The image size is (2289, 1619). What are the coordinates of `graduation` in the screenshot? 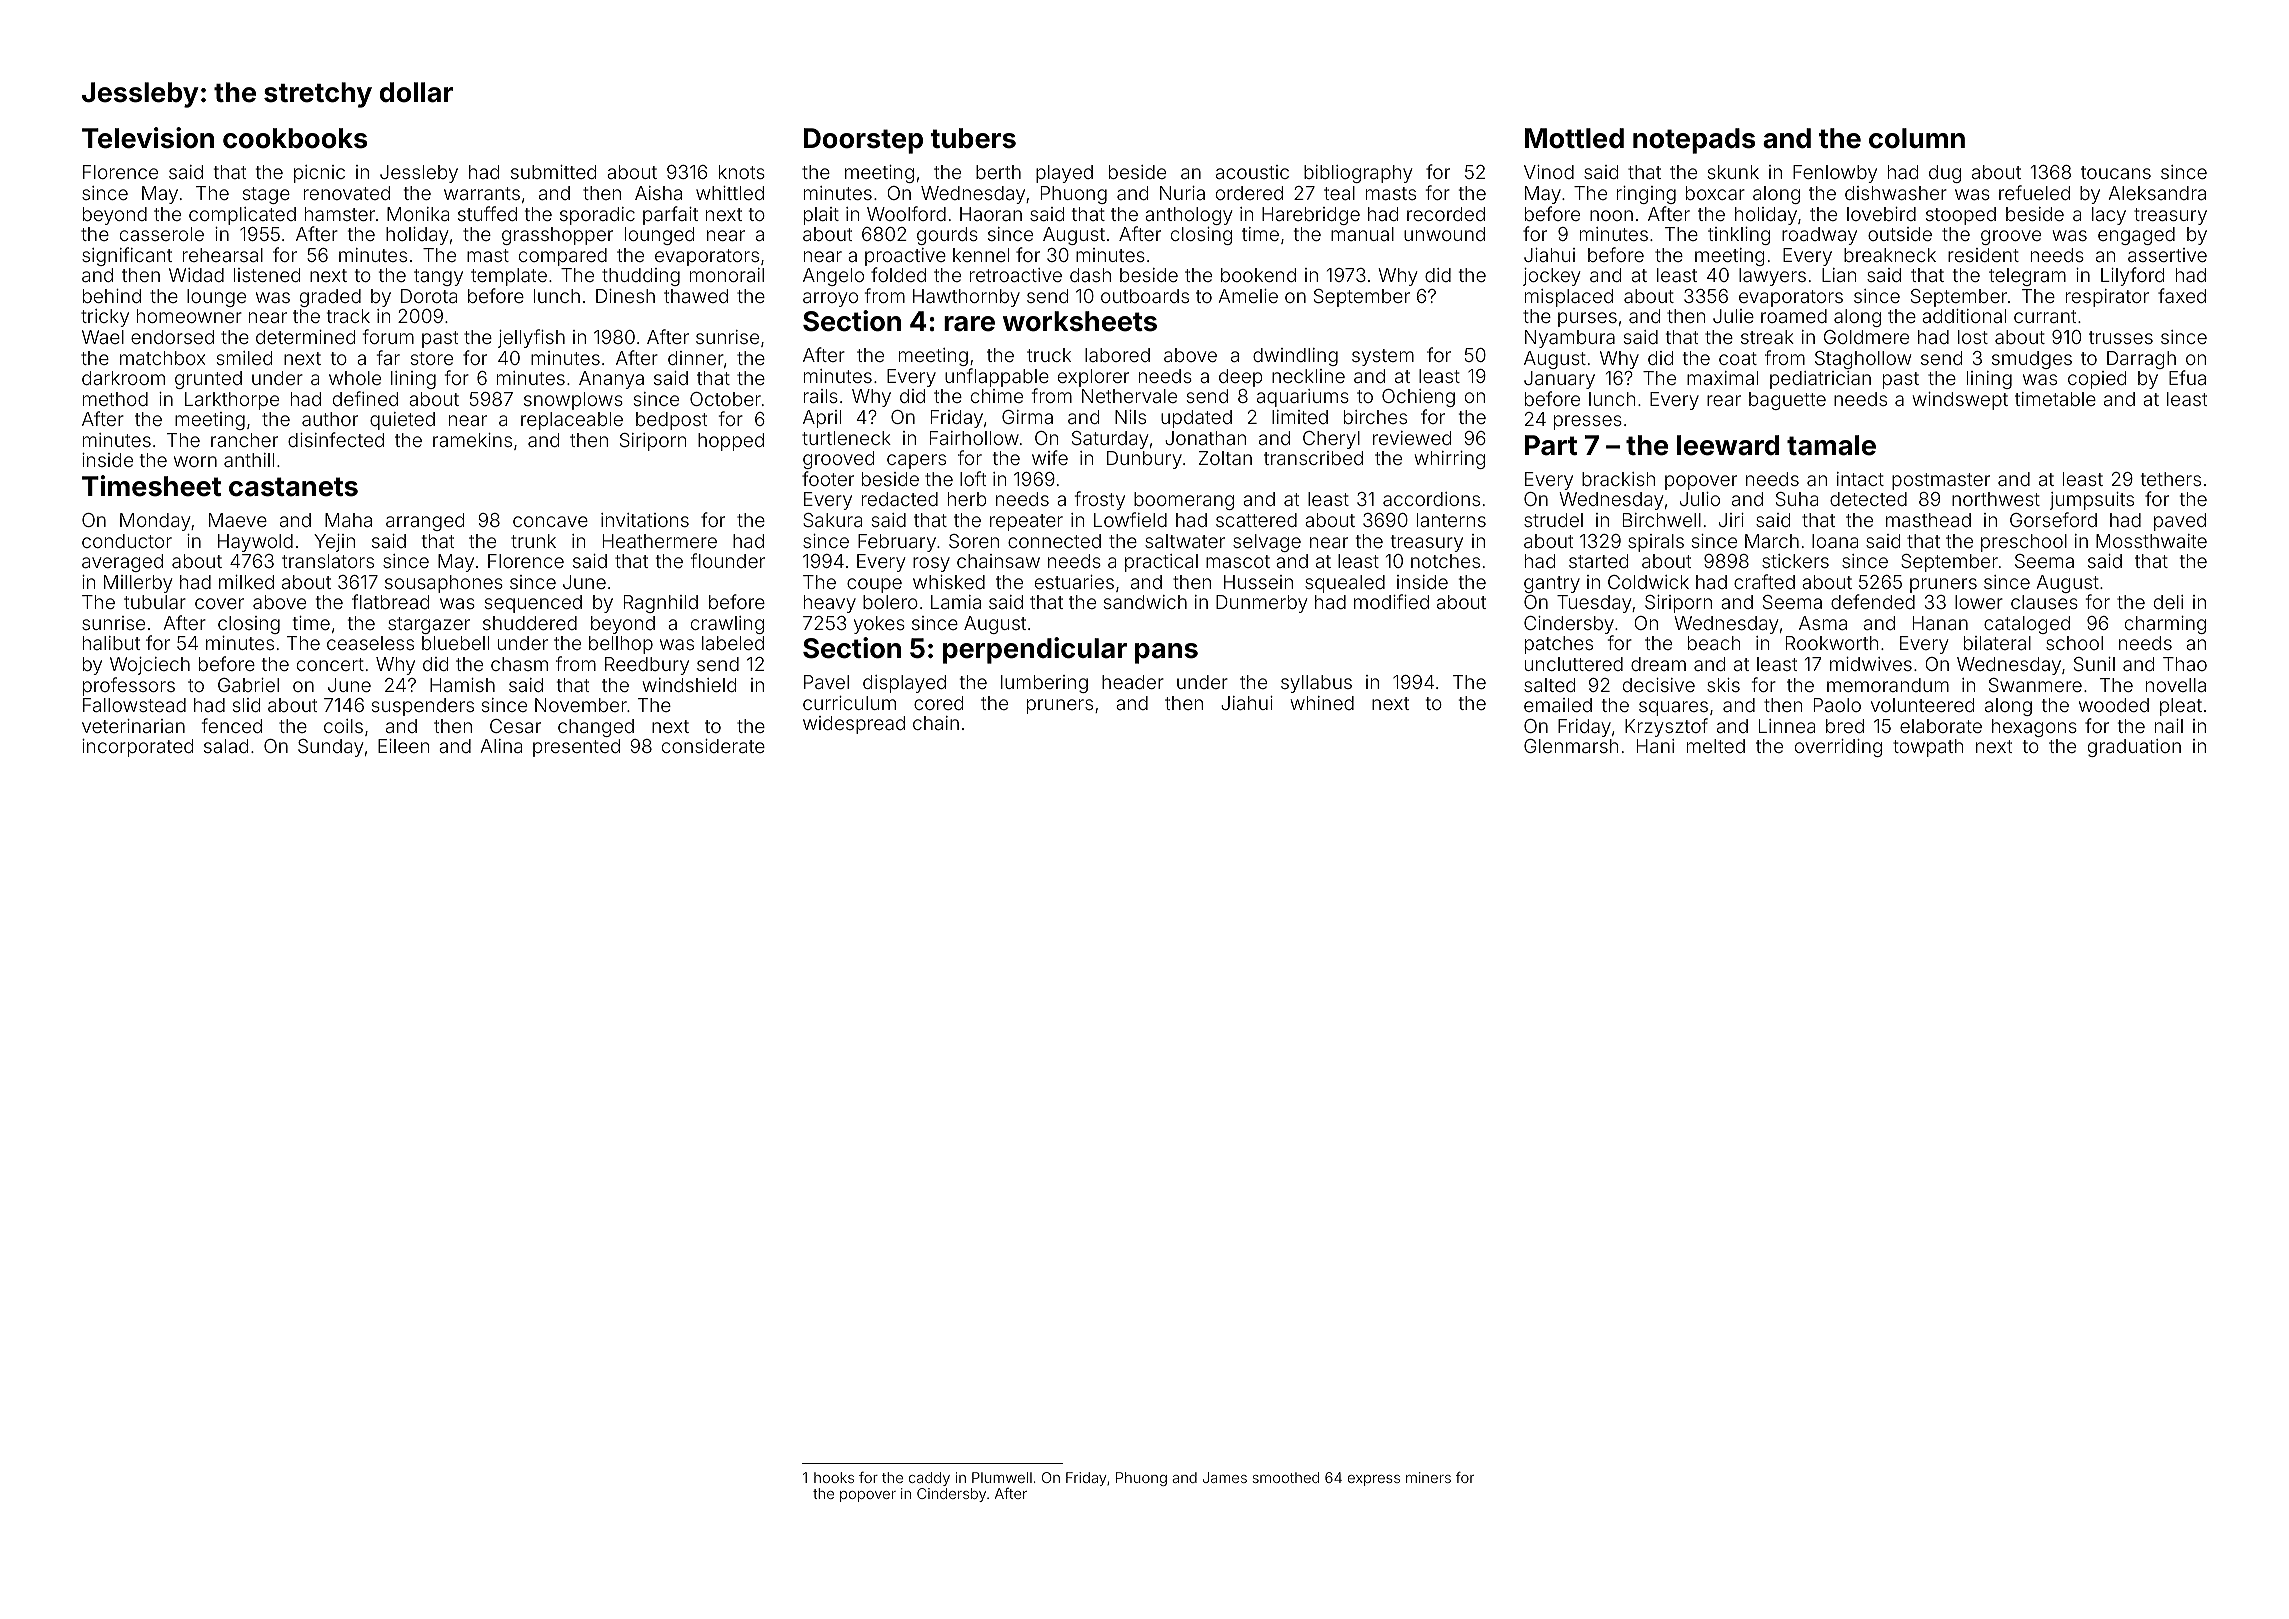 It's located at (2134, 748).
